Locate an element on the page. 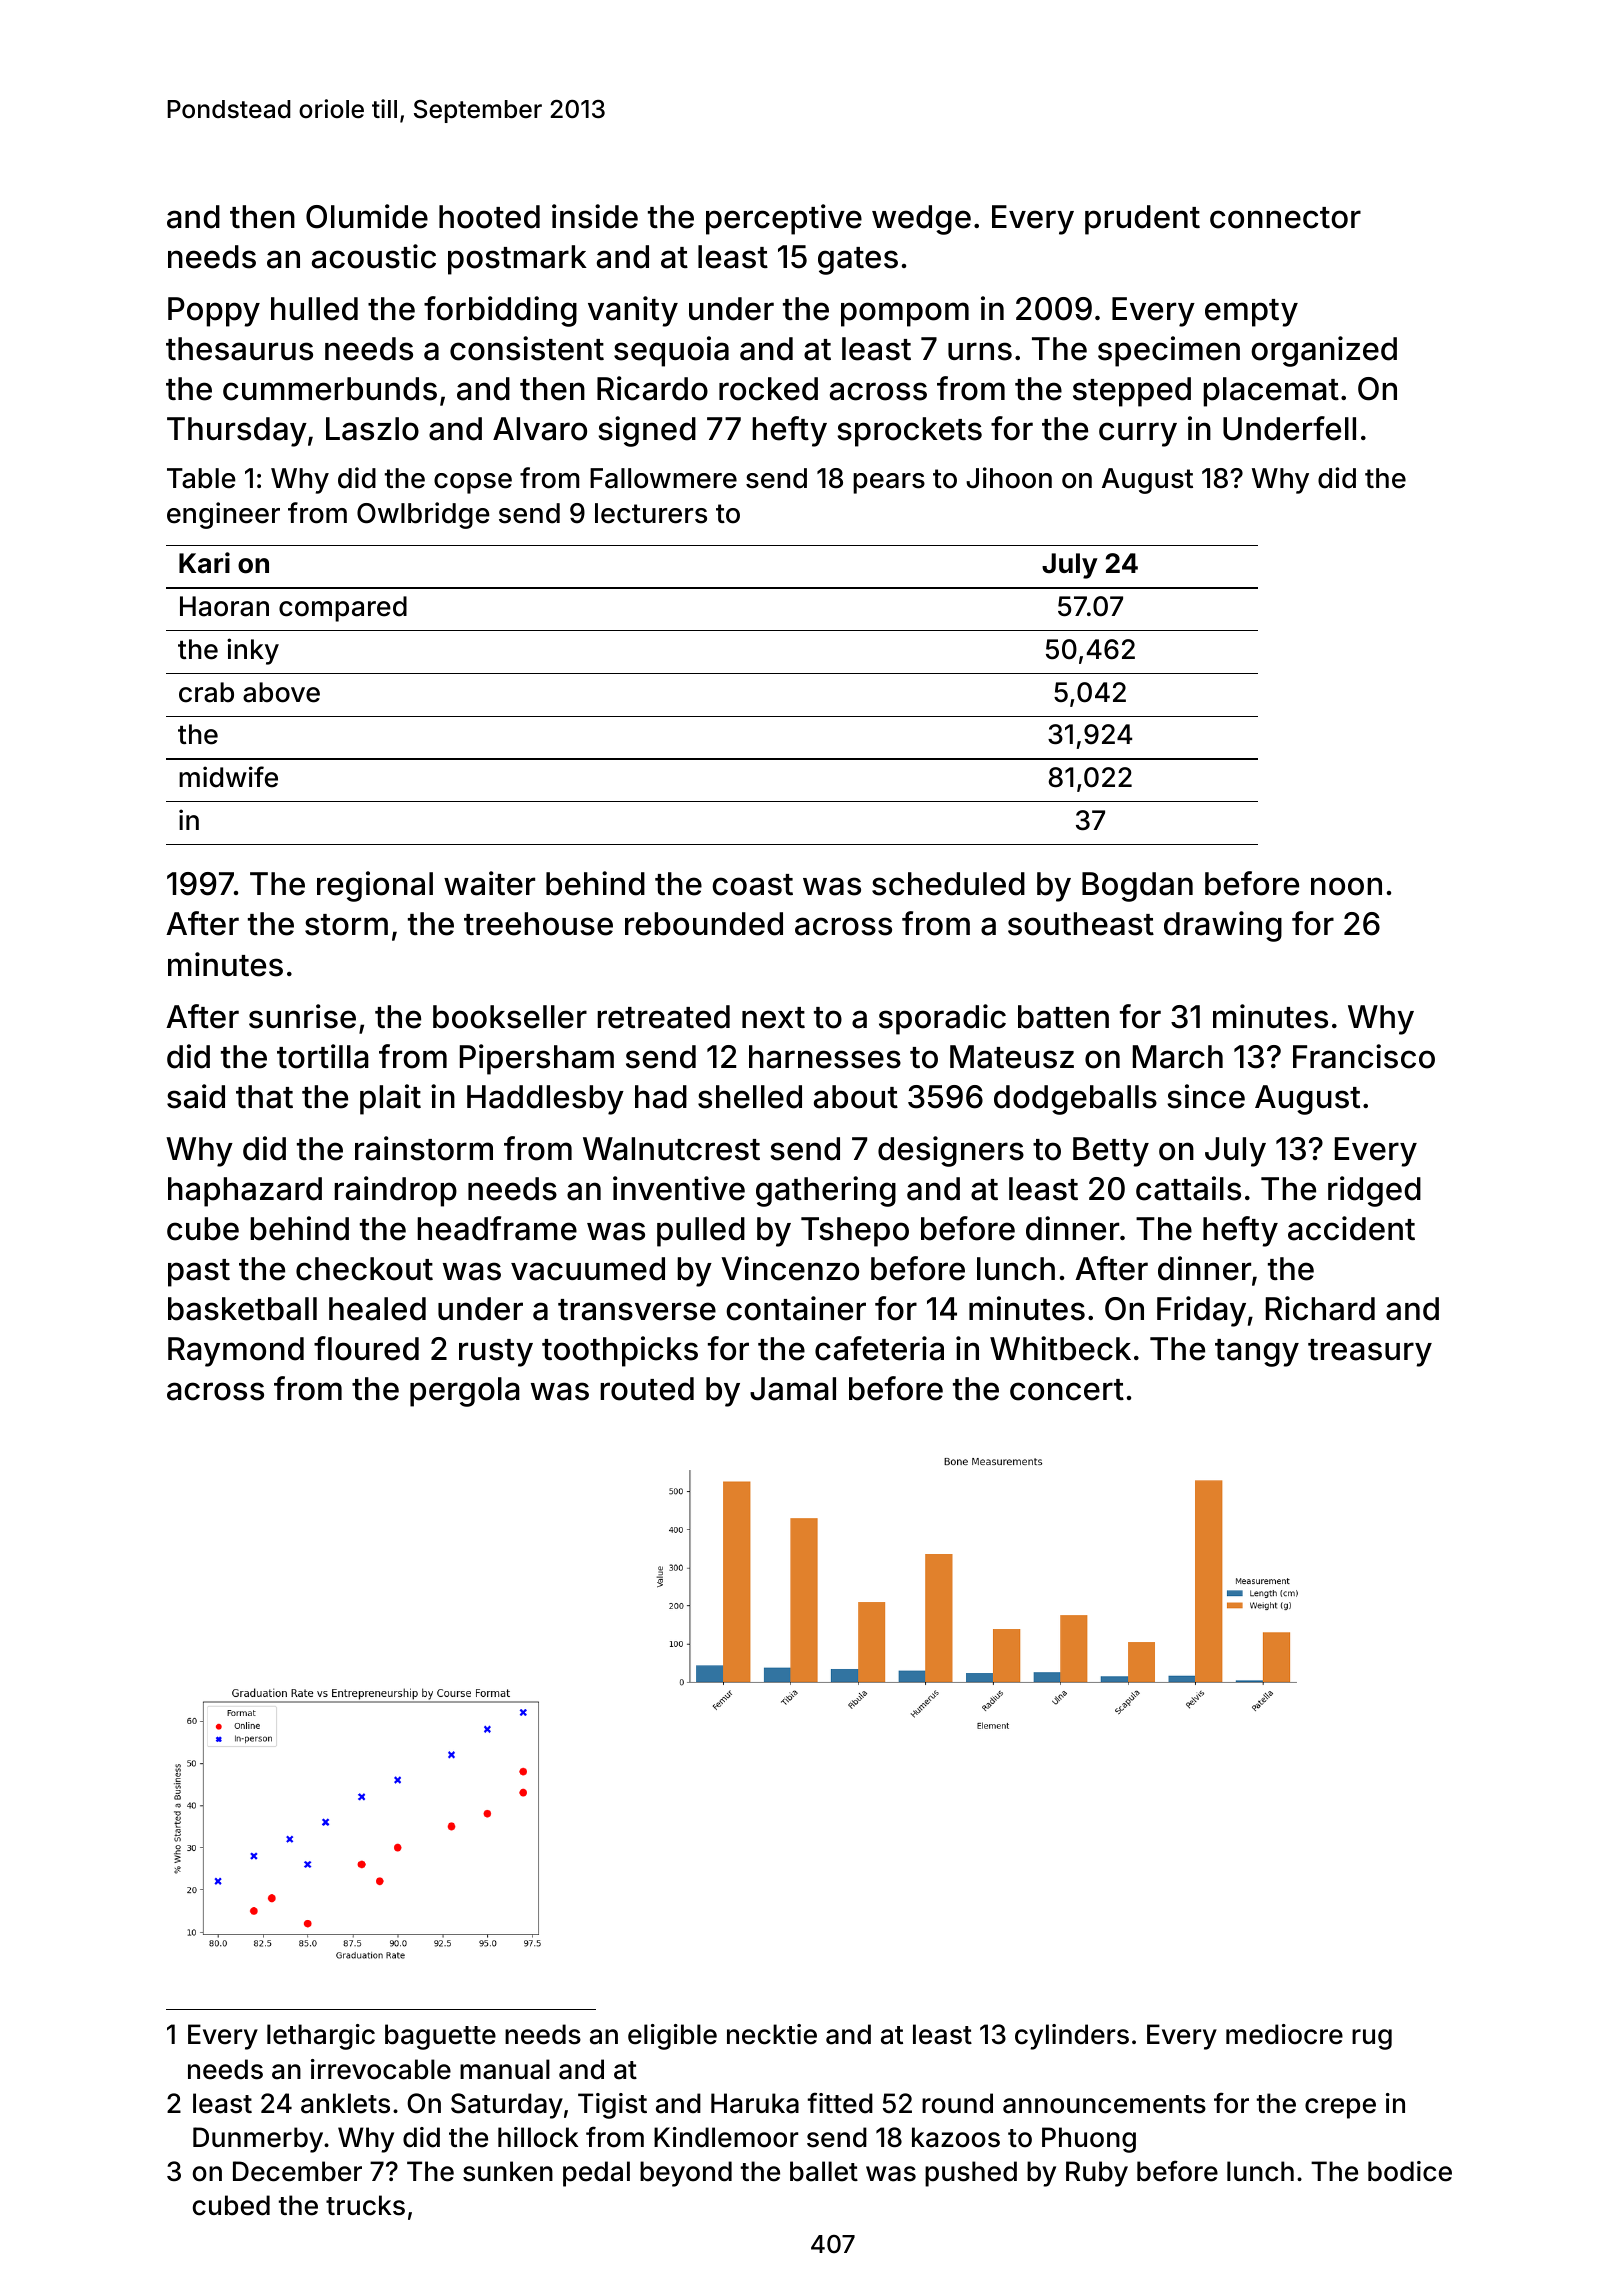  Table is located at coordinates (201, 478).
